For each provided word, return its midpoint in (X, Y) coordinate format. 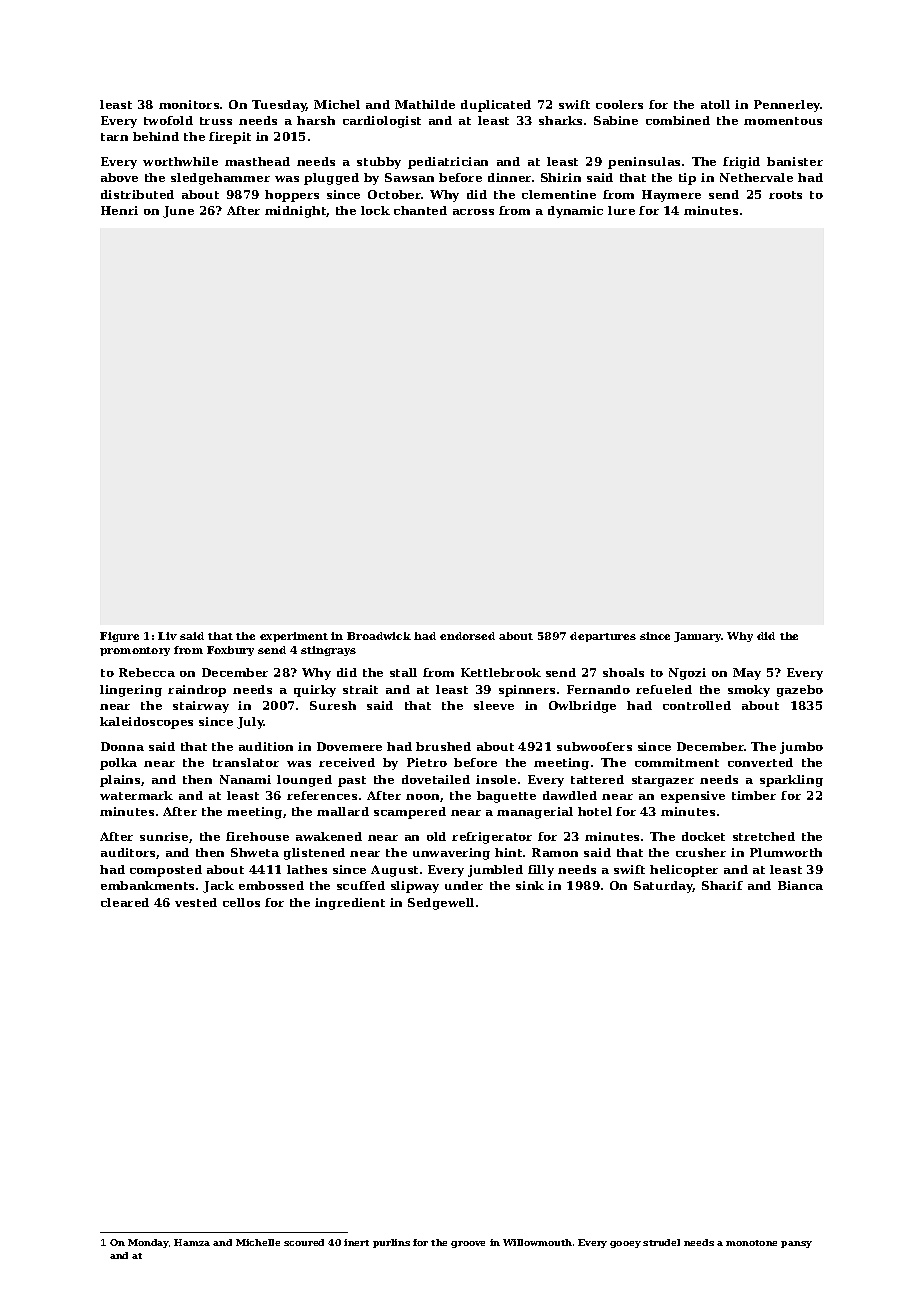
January (697, 637)
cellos (241, 902)
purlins (391, 1243)
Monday (148, 1243)
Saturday (663, 887)
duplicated (496, 106)
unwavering (451, 854)
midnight (296, 212)
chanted (420, 210)
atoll (715, 104)
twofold (168, 120)
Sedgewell (441, 904)
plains (120, 781)
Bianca (800, 885)
